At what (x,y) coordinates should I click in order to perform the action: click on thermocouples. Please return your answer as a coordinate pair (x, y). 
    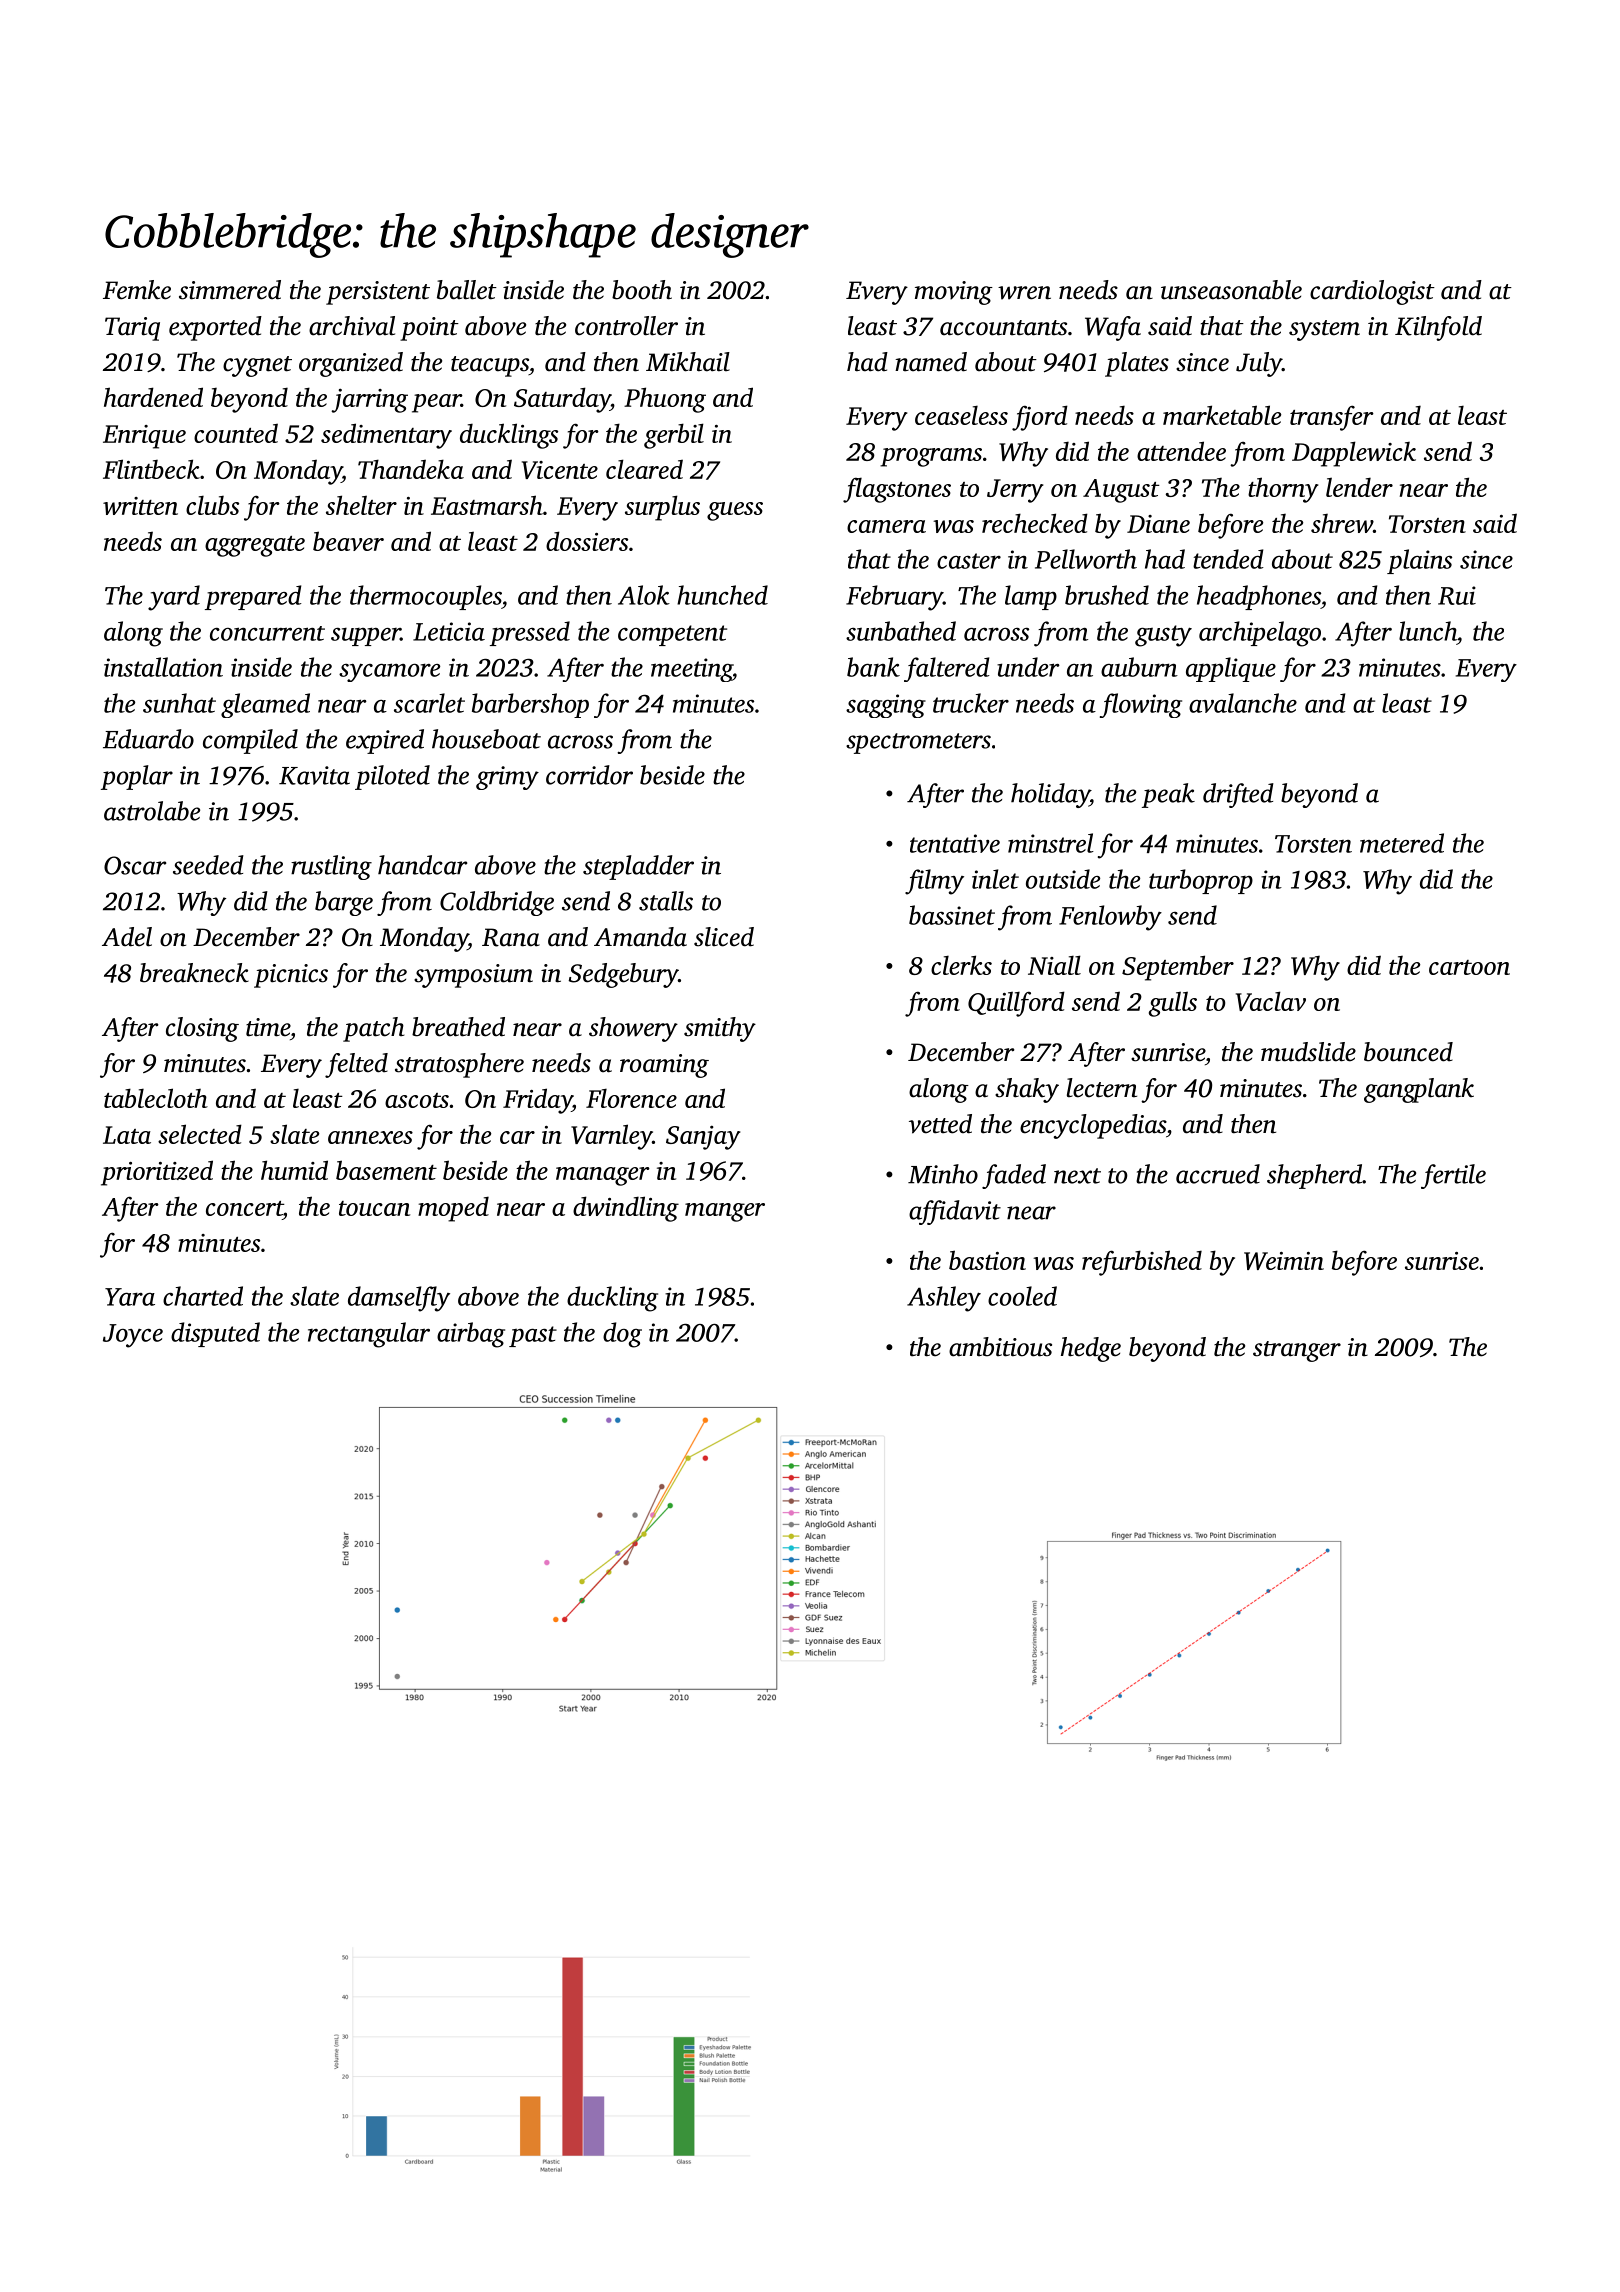
    Looking at the image, I should click on (425, 597).
